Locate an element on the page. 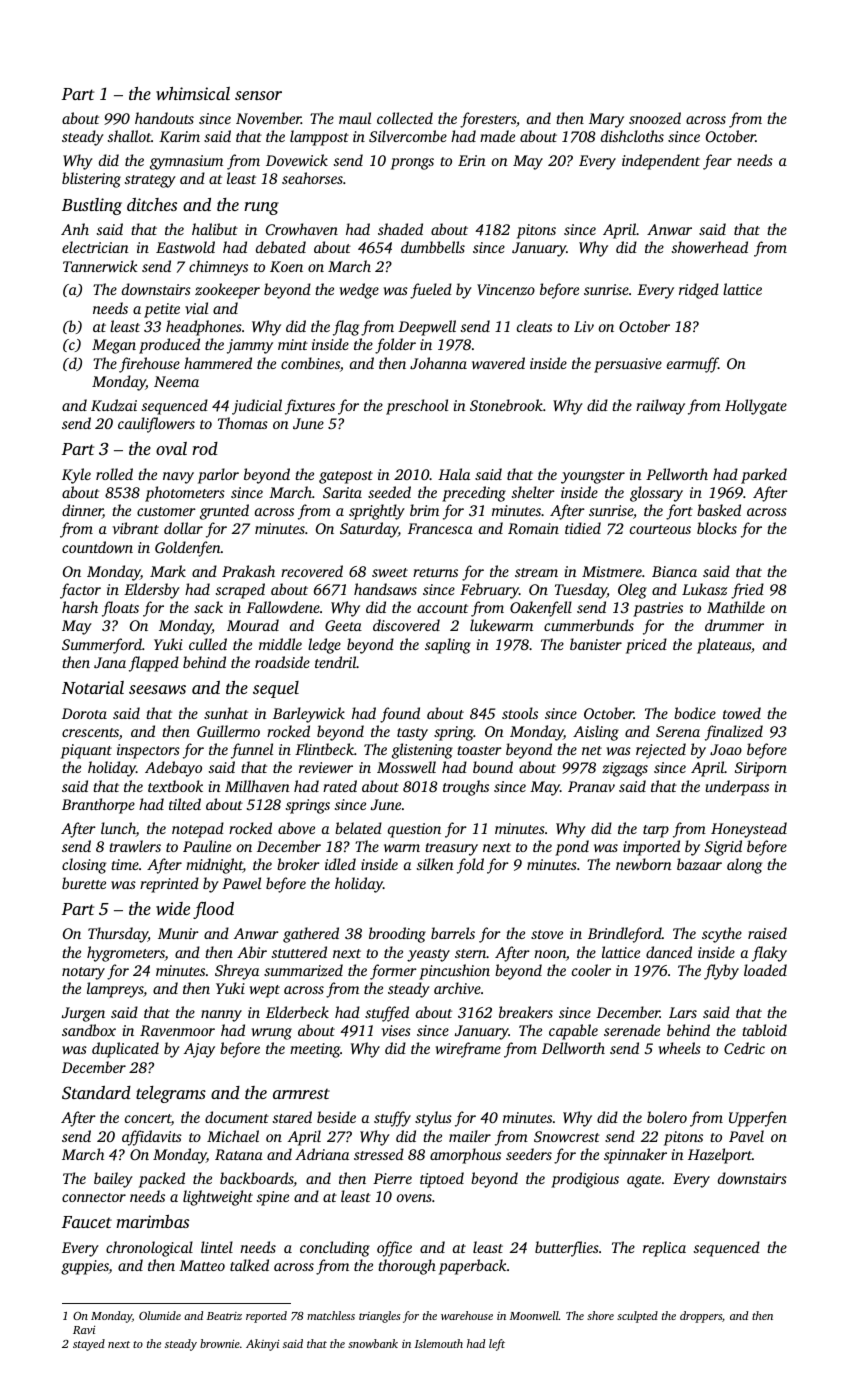 Image resolution: width=849 pixels, height=1400 pixels. snoozed is located at coordinates (655, 118).
